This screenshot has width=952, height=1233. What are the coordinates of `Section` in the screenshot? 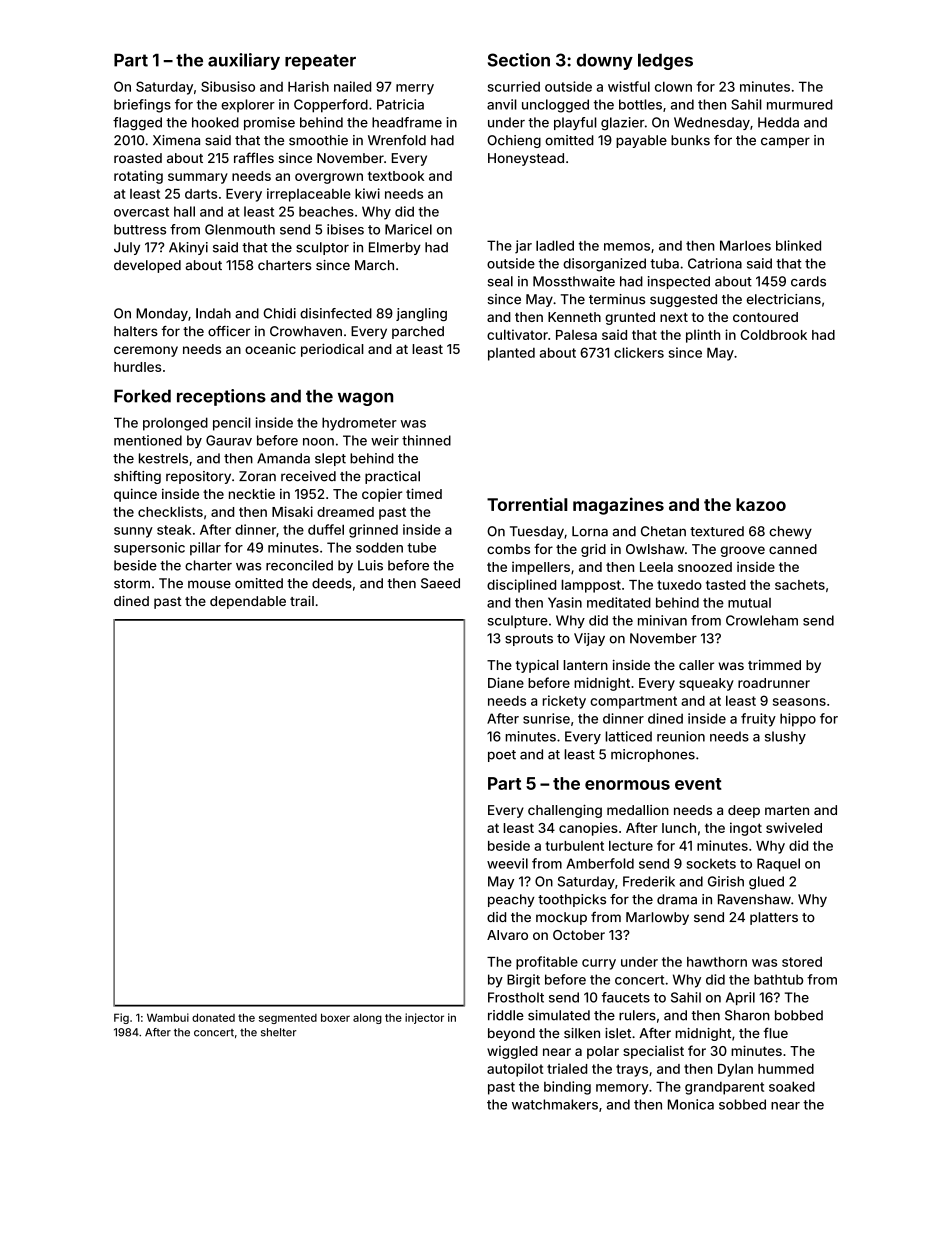 It's located at (519, 60).
